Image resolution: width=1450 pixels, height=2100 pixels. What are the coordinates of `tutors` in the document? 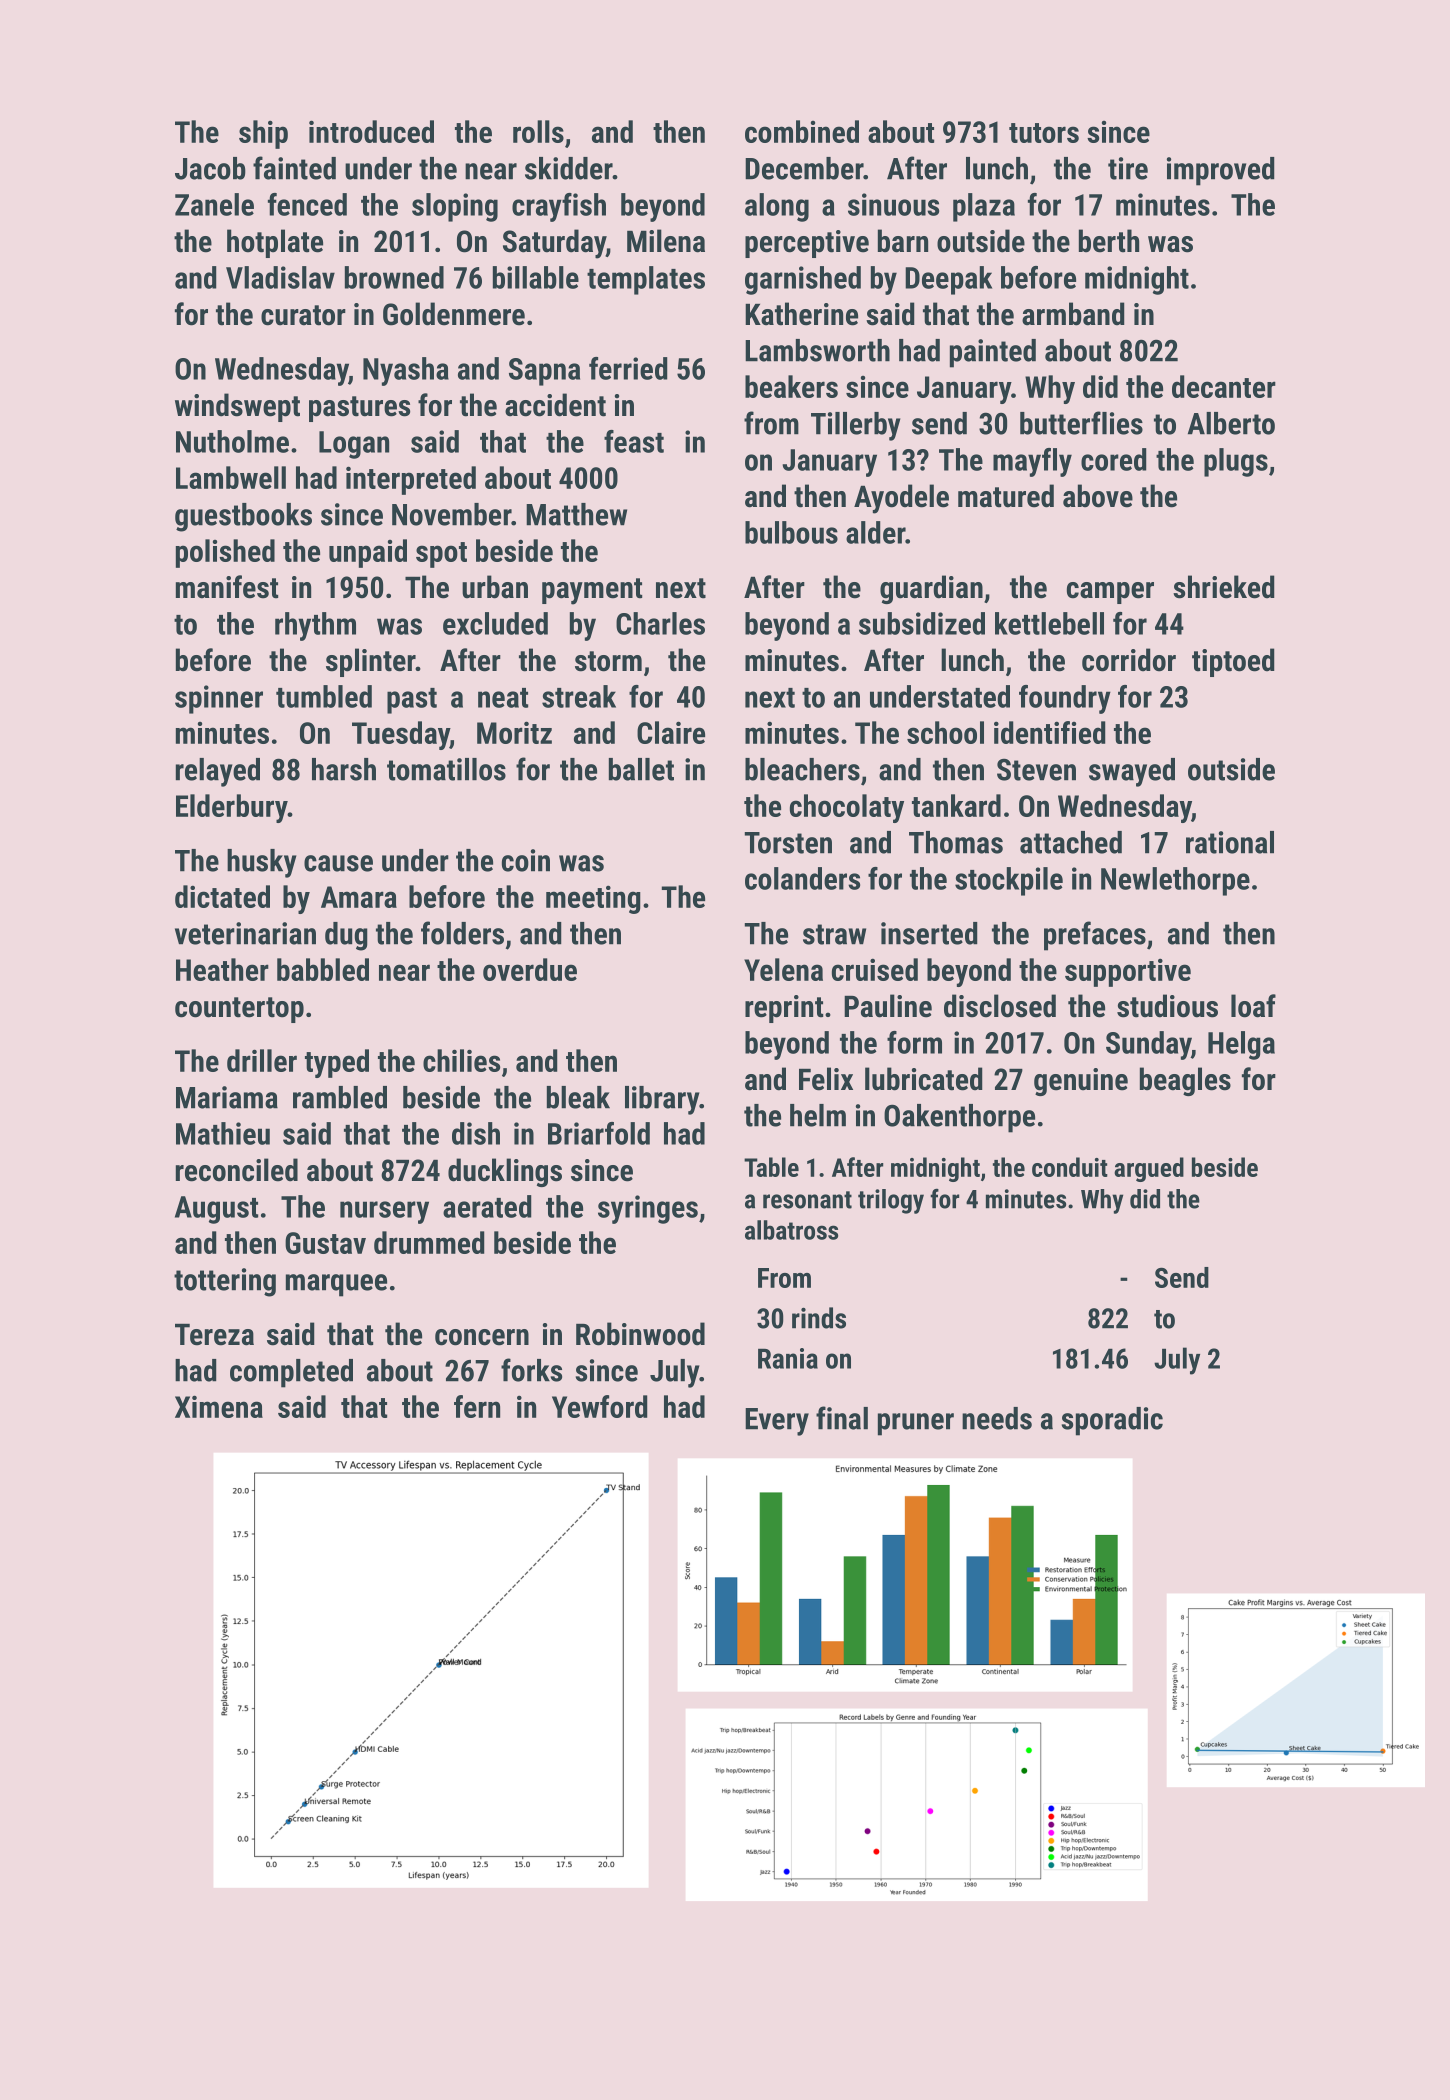 It's located at (1044, 133).
